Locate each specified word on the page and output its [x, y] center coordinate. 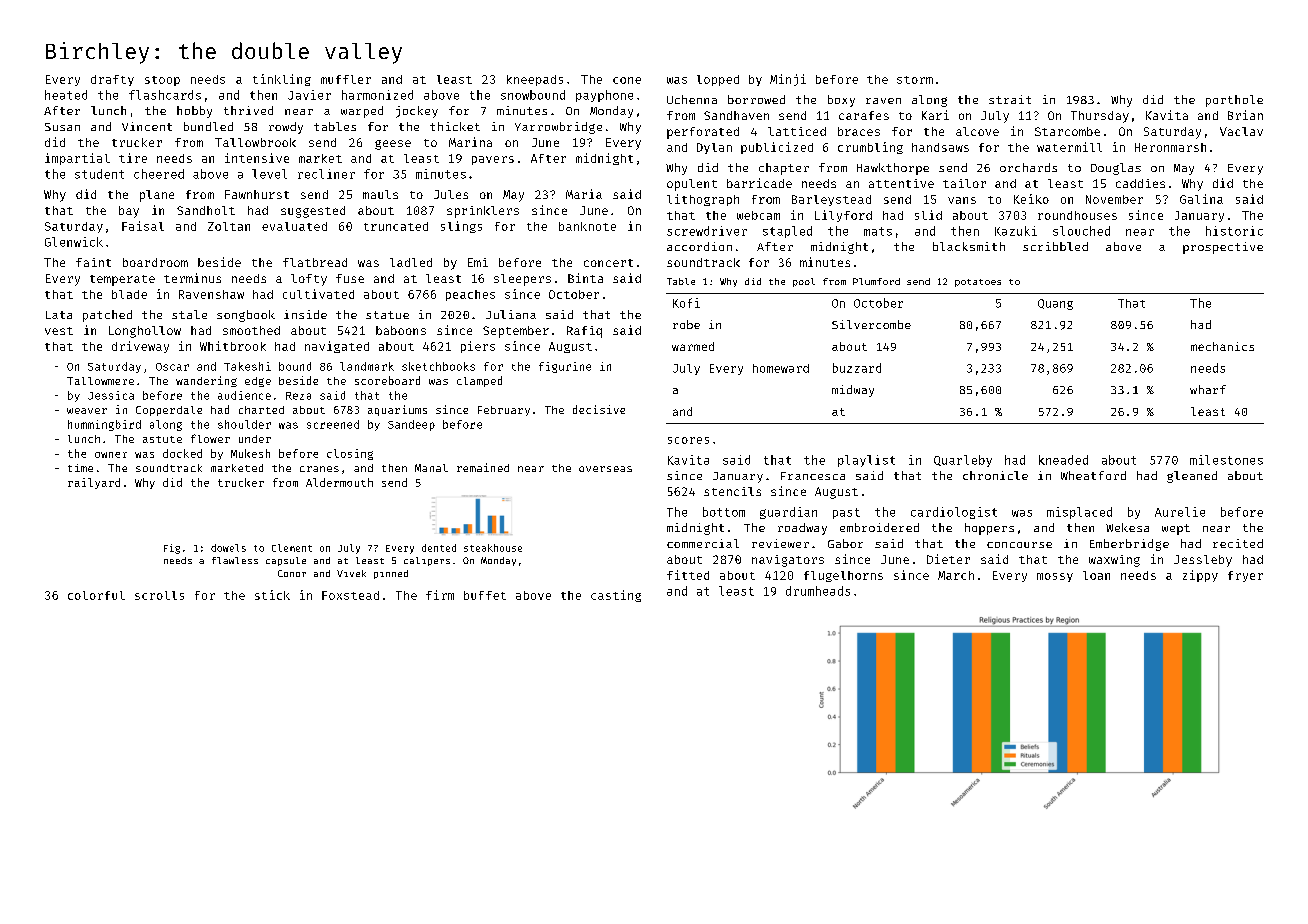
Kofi [686, 303]
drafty [112, 80]
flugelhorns [843, 576]
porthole [1234, 101]
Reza [298, 396]
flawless [235, 560]
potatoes [978, 283]
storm [915, 80]
